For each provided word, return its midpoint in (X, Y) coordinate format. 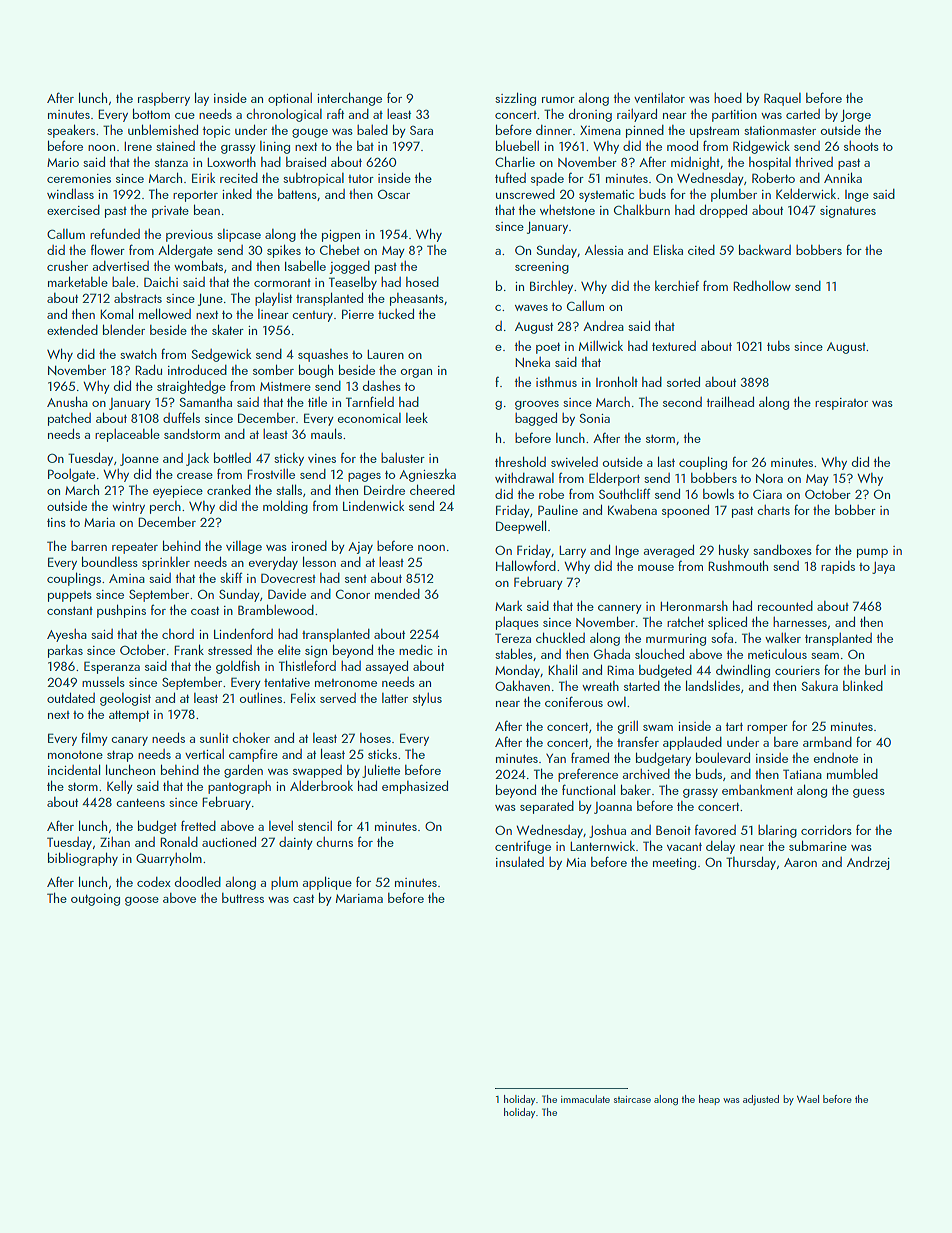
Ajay (360, 548)
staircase (632, 1099)
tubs (778, 346)
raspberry (164, 99)
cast (303, 898)
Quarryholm (169, 859)
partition (734, 116)
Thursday (751, 863)
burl (875, 670)
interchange (349, 99)
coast (205, 610)
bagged (536, 419)
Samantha (206, 402)
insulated (520, 861)
